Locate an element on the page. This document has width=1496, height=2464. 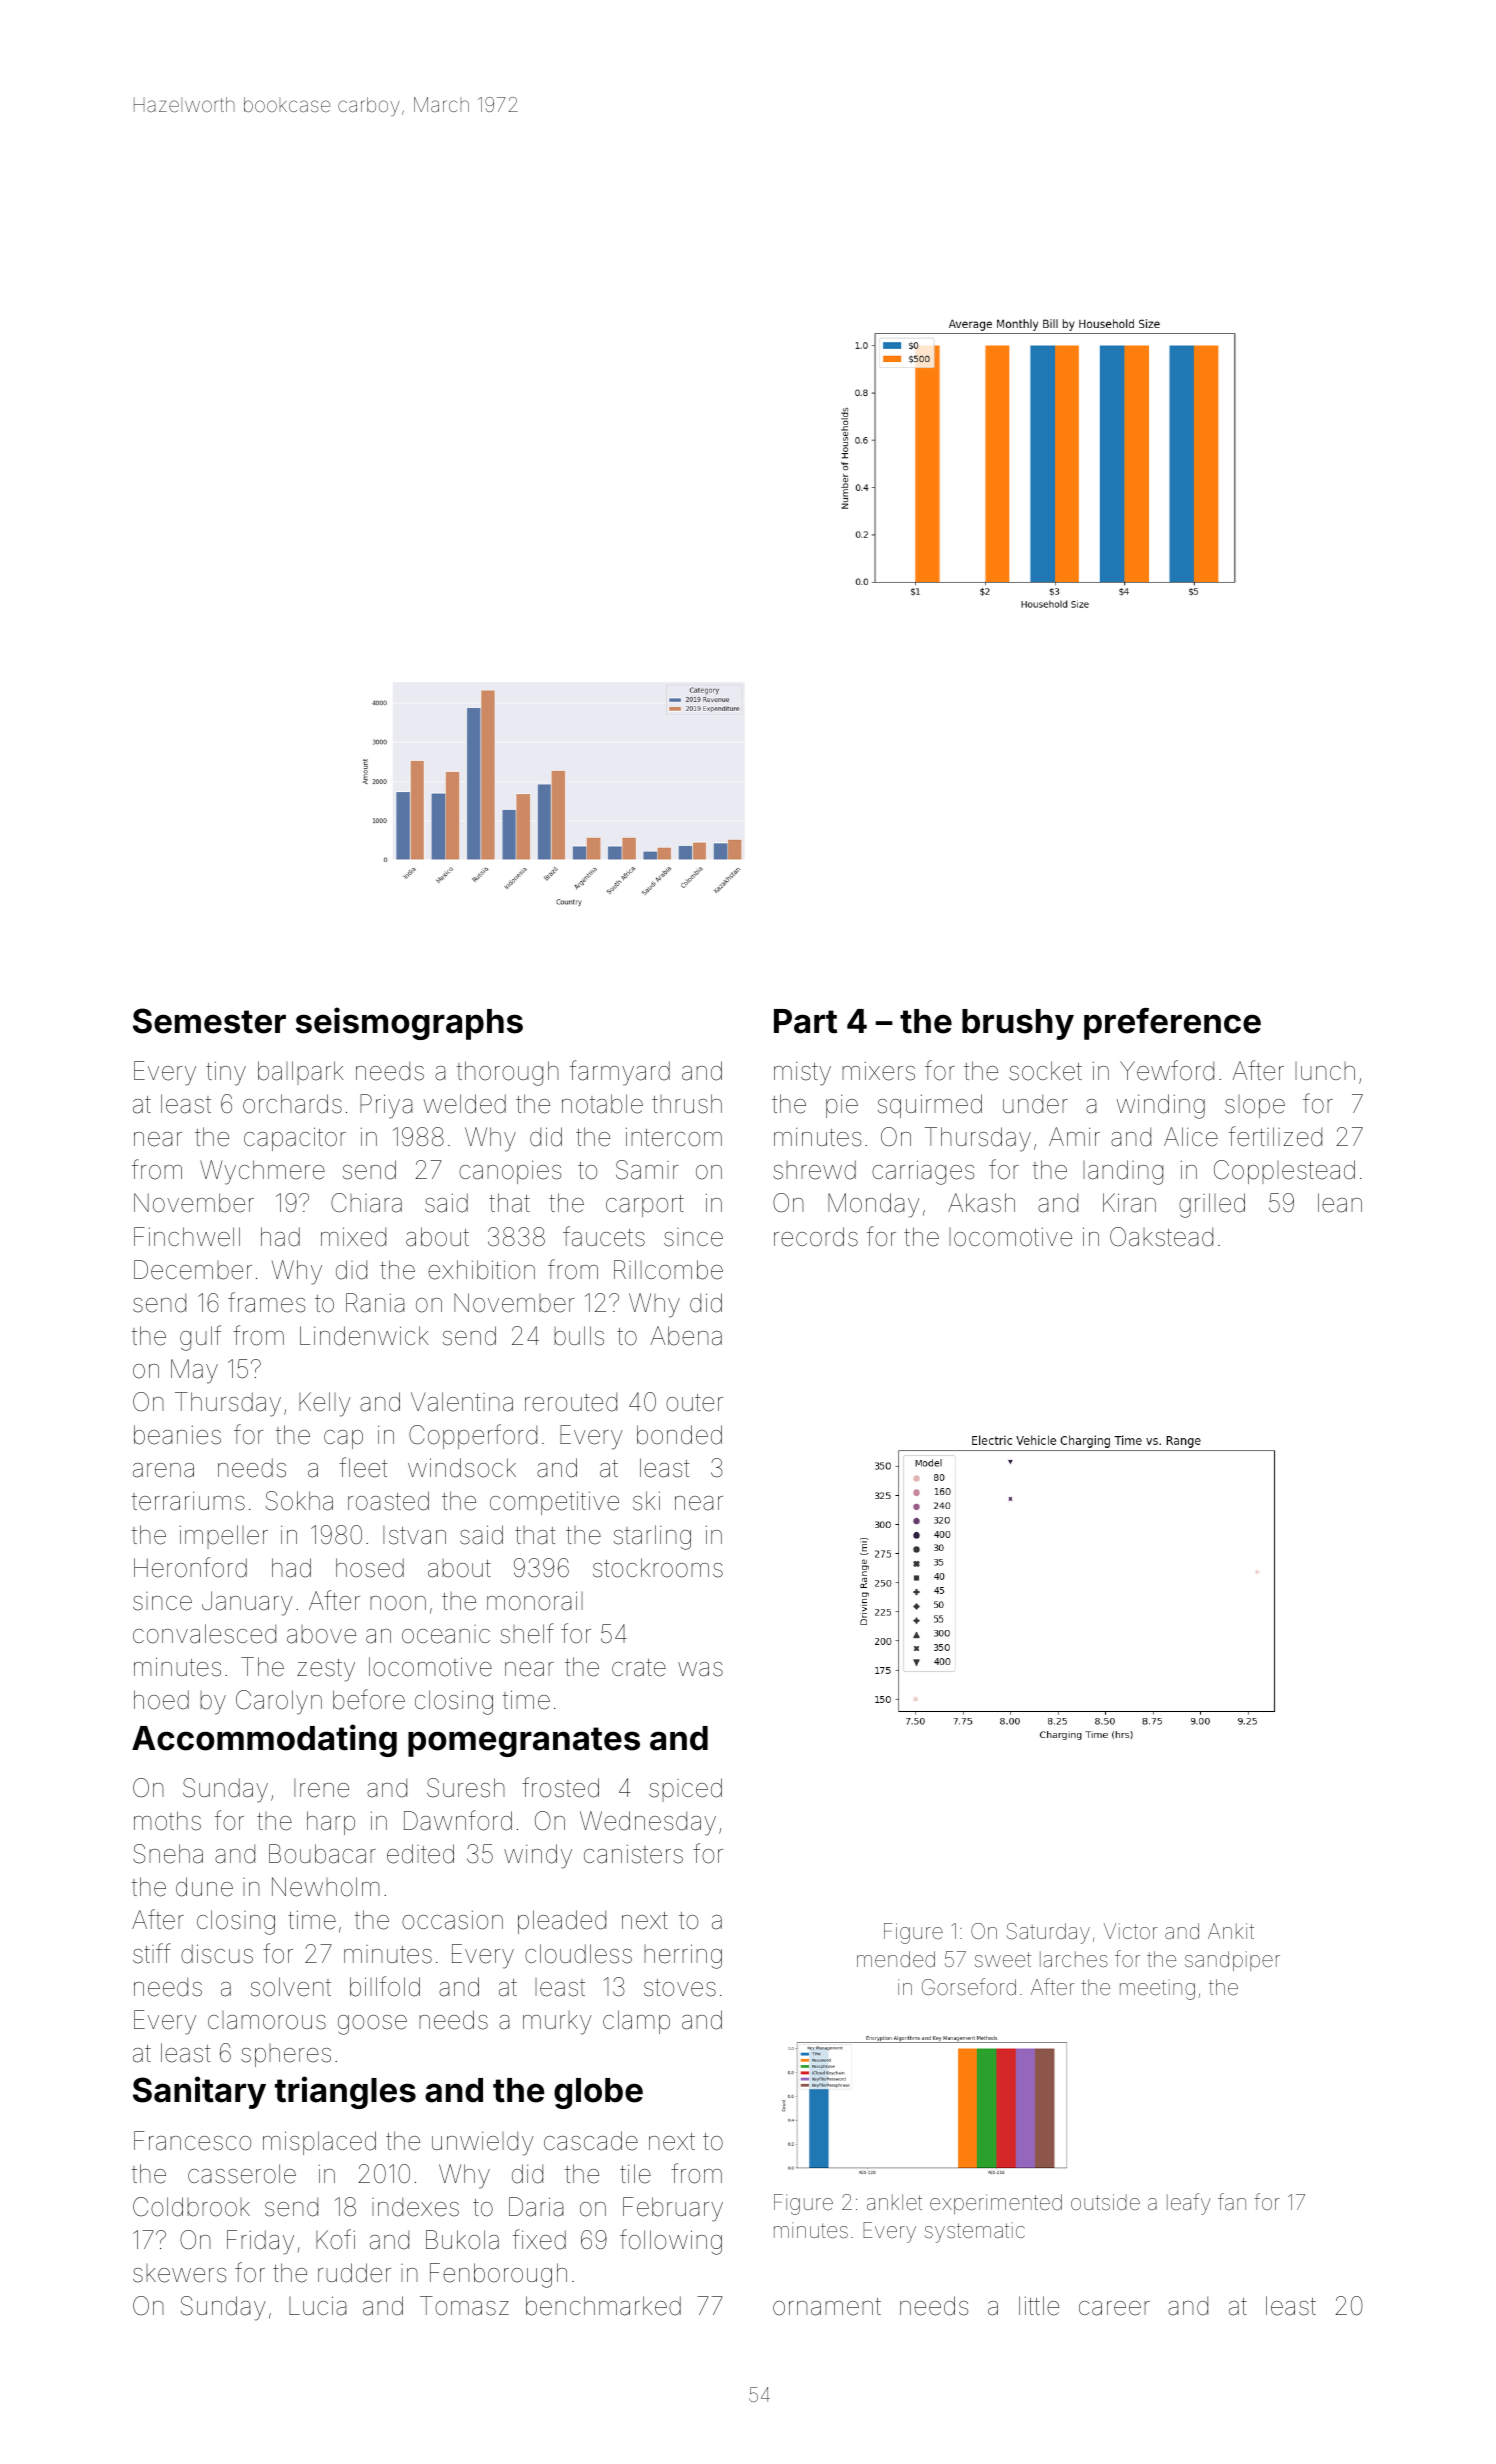
cloudless is located at coordinates (578, 1954).
